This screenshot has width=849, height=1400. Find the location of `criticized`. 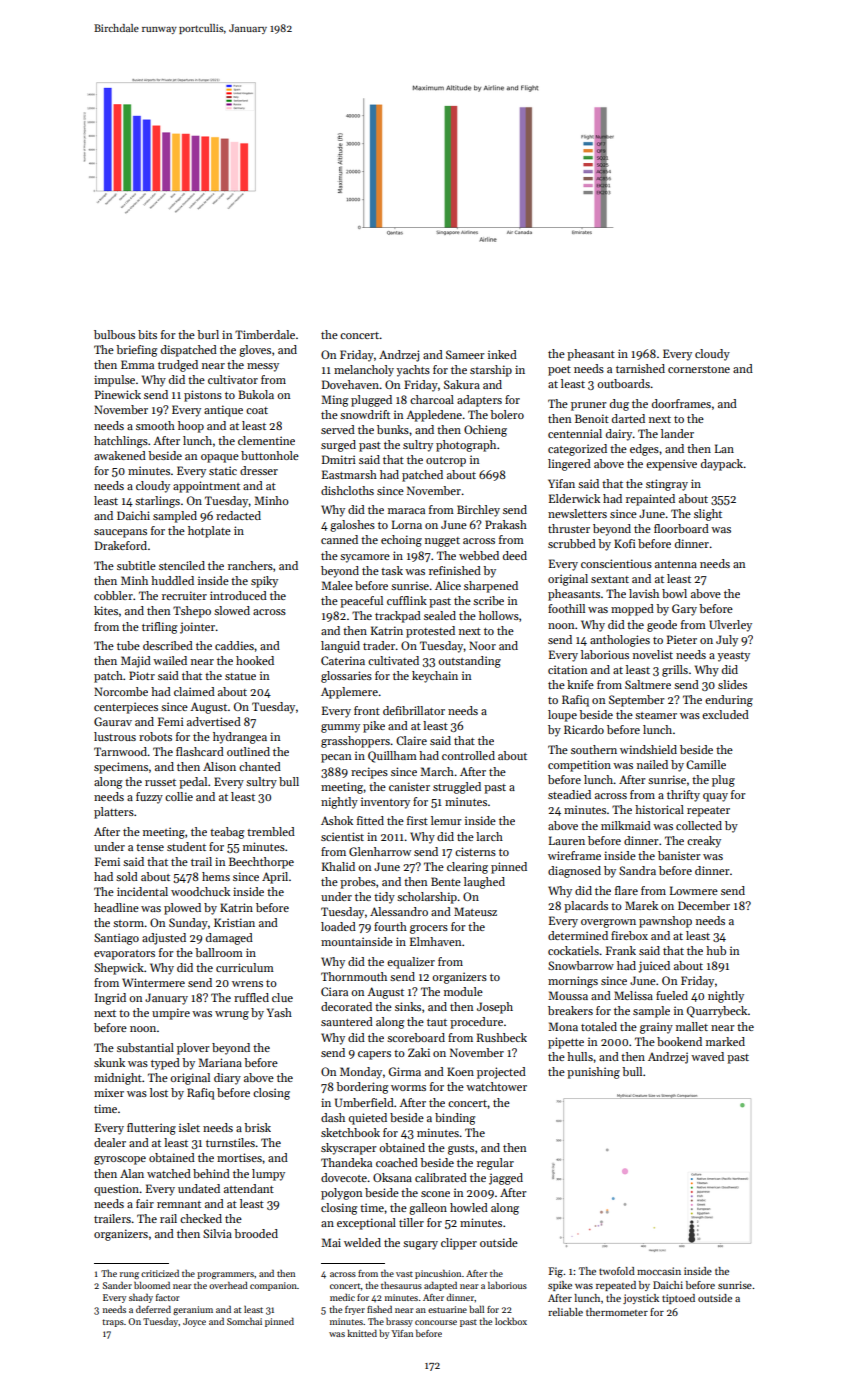

criticized is located at coordinates (160, 1273).
